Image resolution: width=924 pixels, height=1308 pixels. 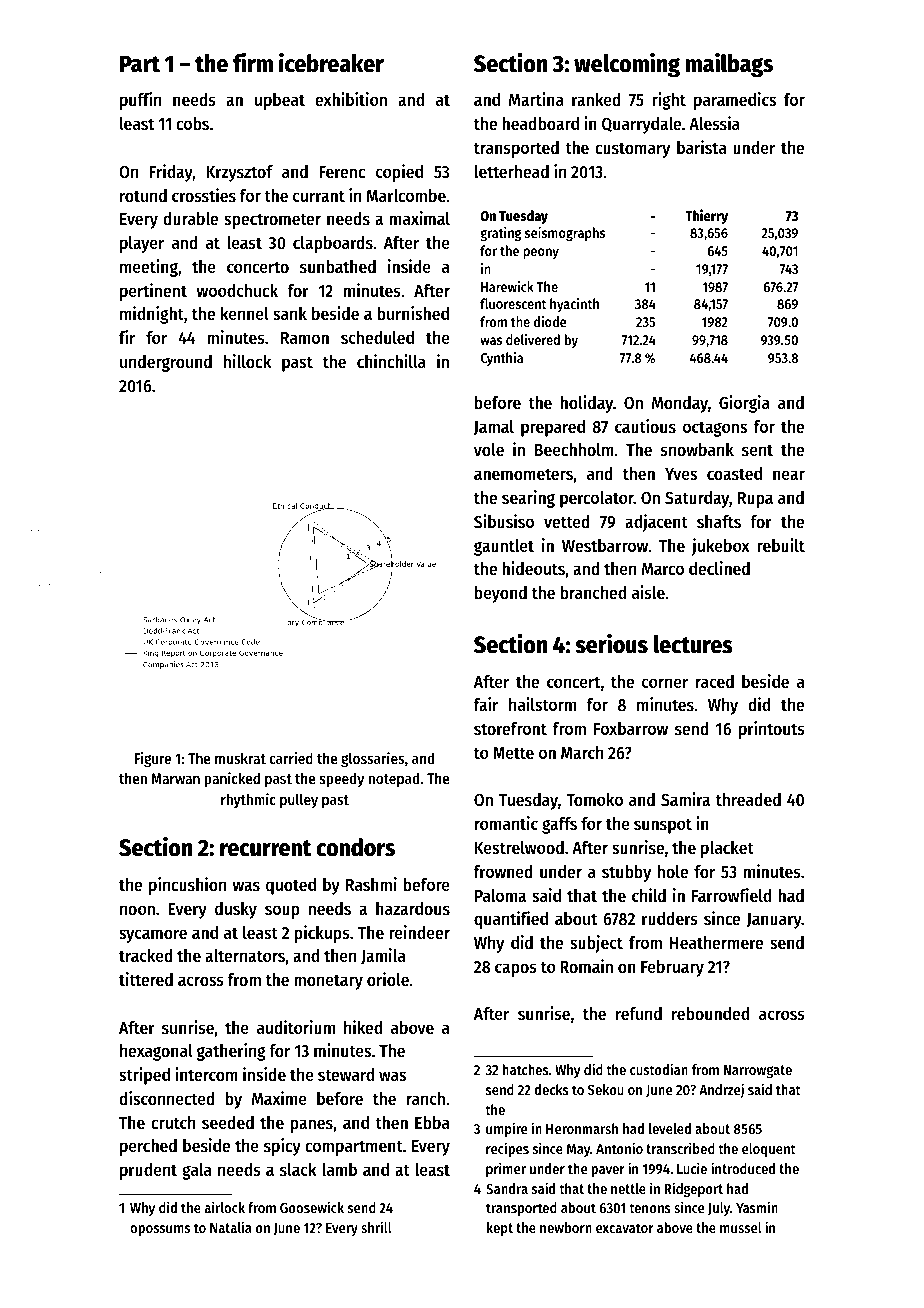 What do you see at coordinates (506, 1169) in the screenshot?
I see `primer` at bounding box center [506, 1169].
